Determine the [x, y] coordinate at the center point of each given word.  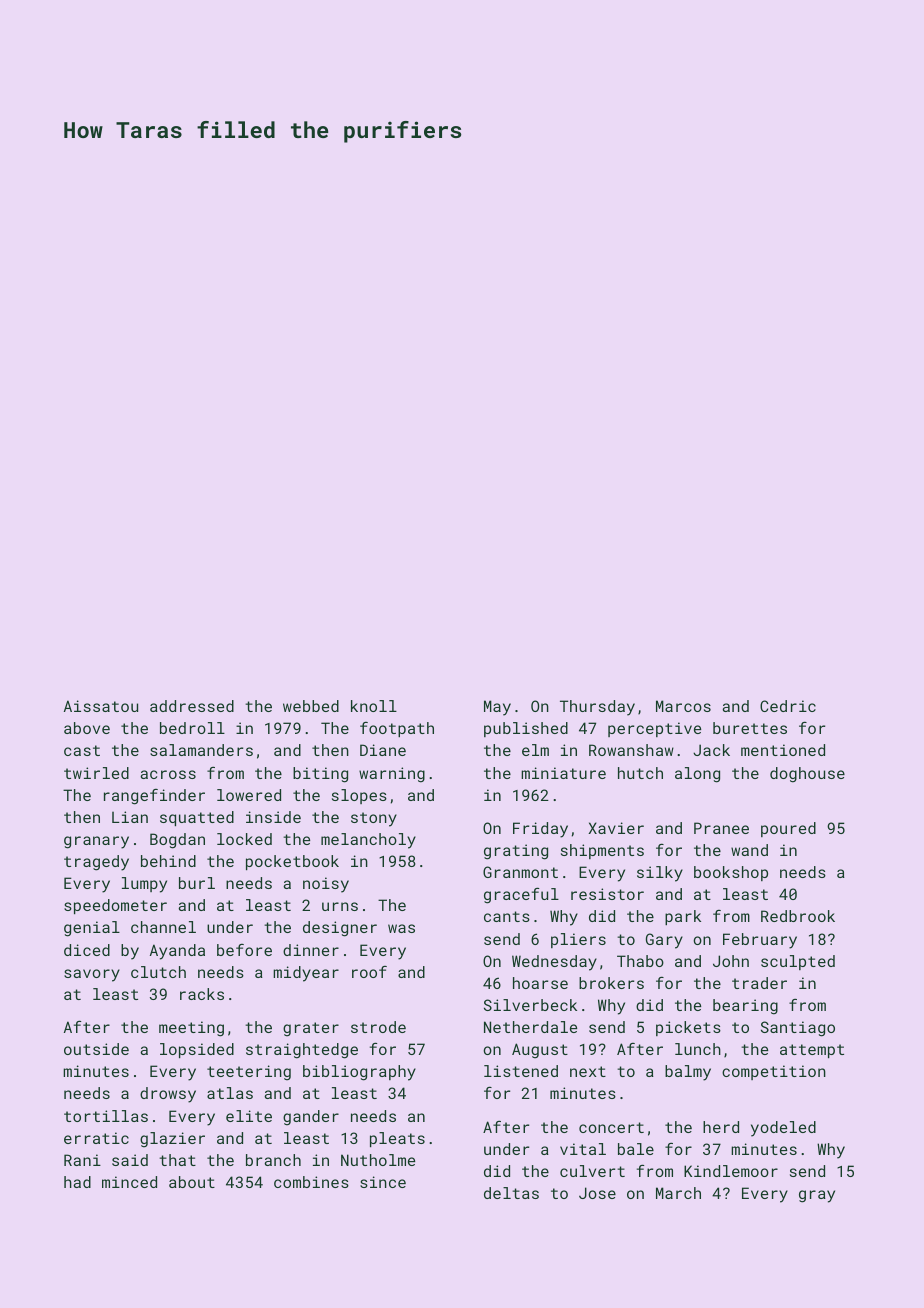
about [192, 1182]
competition [774, 1072]
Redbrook [798, 916]
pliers [578, 940]
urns [340, 906]
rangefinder [154, 797]
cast [82, 750]
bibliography [359, 1073]
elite [249, 1116]
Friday [540, 830]
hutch [640, 773]
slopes [359, 796]
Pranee [721, 828]
